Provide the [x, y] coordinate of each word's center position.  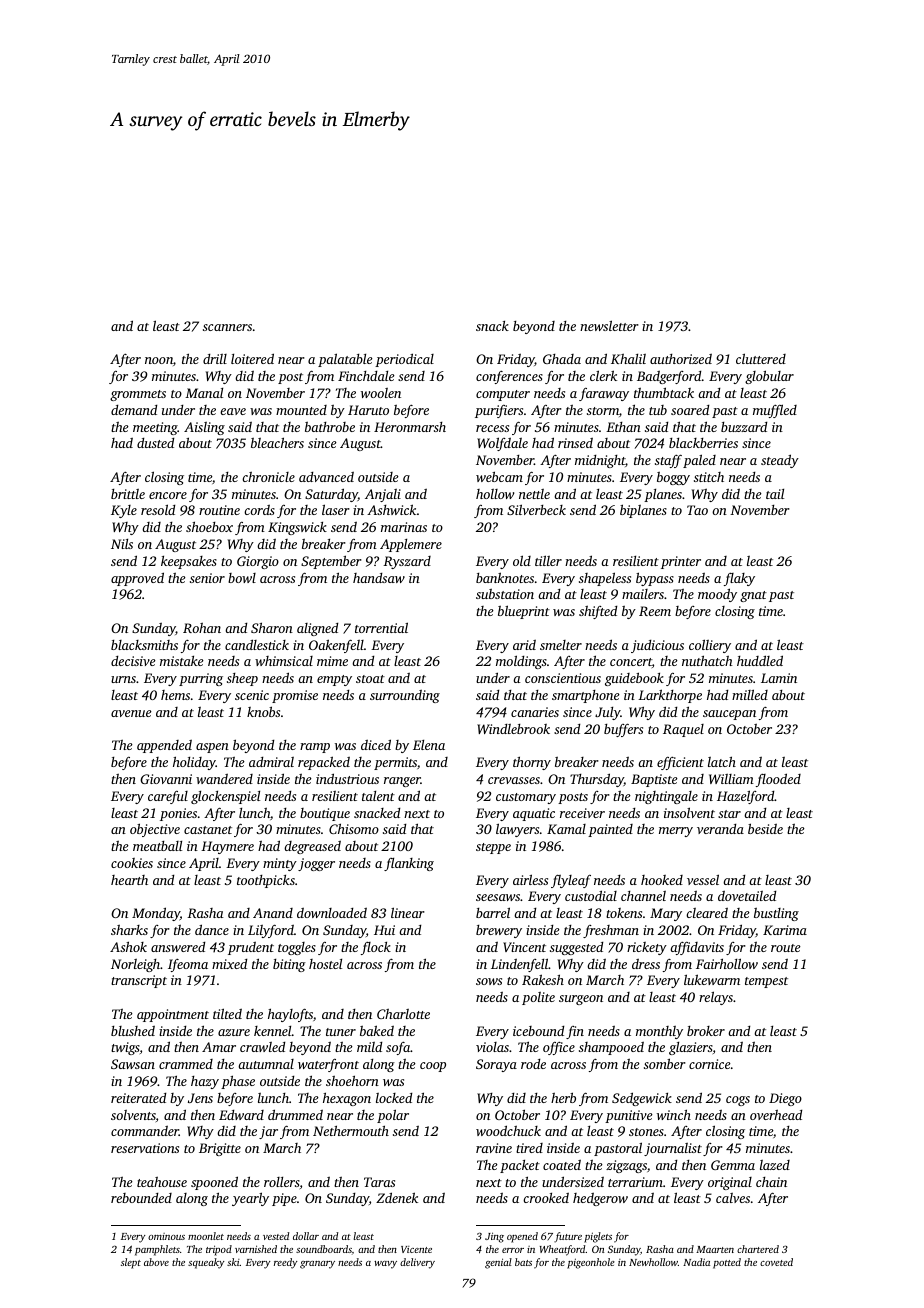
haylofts [290, 1015]
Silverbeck [536, 509]
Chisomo [354, 828]
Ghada [562, 359]
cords [259, 510]
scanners [227, 327]
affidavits [697, 948]
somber [665, 1063]
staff [668, 461]
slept [131, 1263]
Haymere [227, 847]
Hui [384, 930]
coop [433, 1067]
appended [164, 746]
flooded [778, 780]
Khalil [628, 358]
